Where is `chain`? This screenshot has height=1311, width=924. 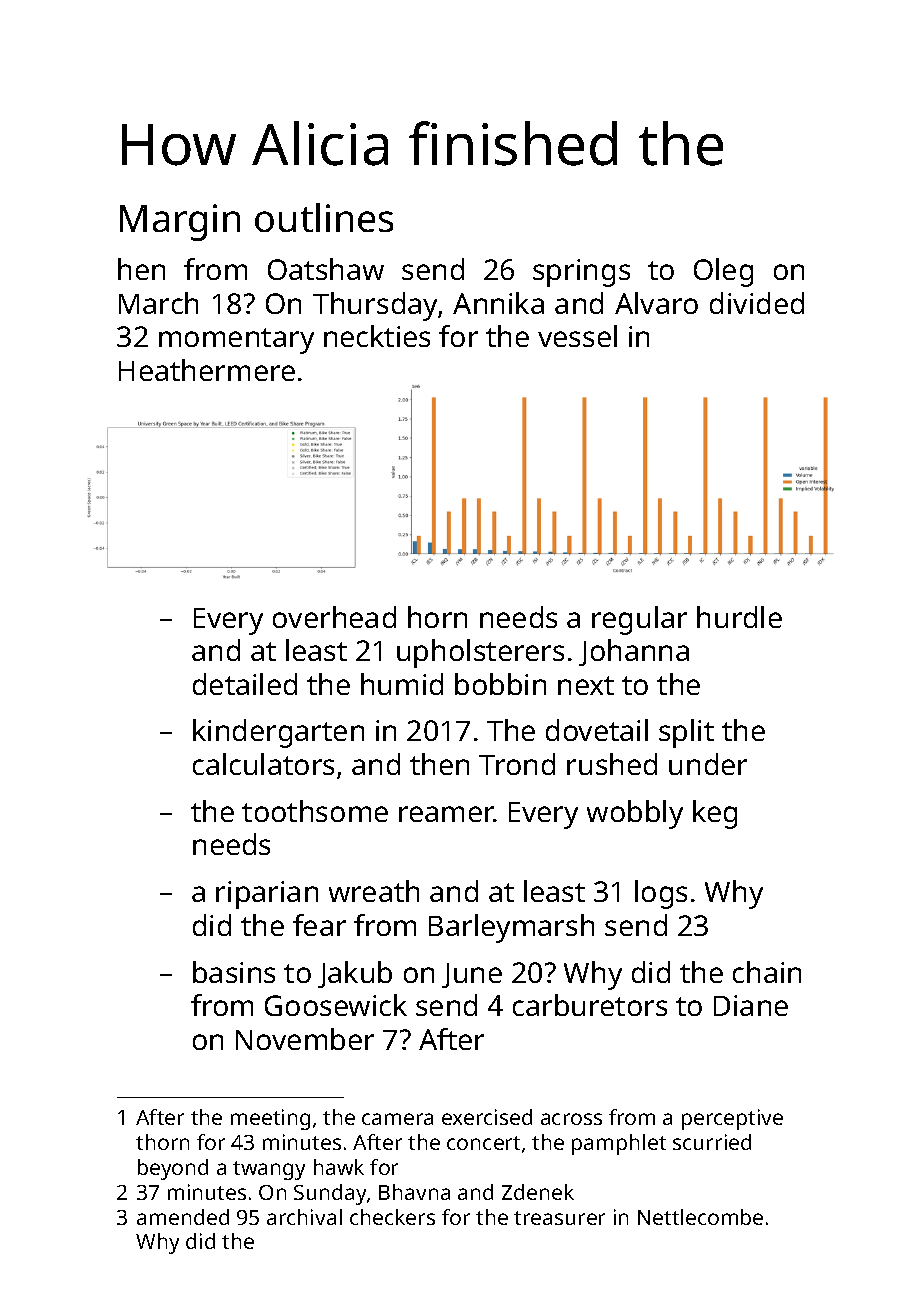 chain is located at coordinates (767, 972).
